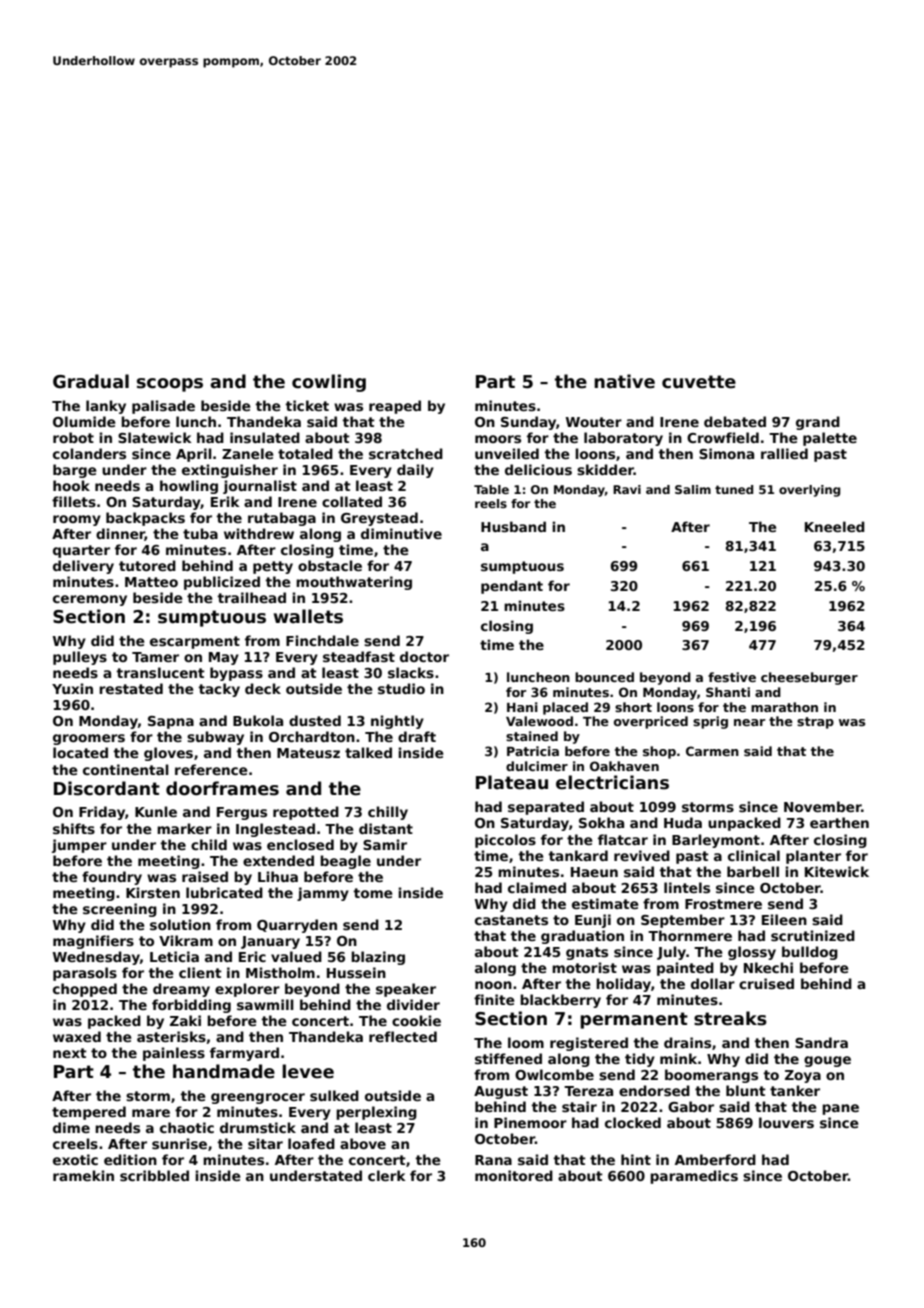 The width and height of the image is (924, 1308). Describe the element at coordinates (352, 501) in the image. I see `collated` at that location.
